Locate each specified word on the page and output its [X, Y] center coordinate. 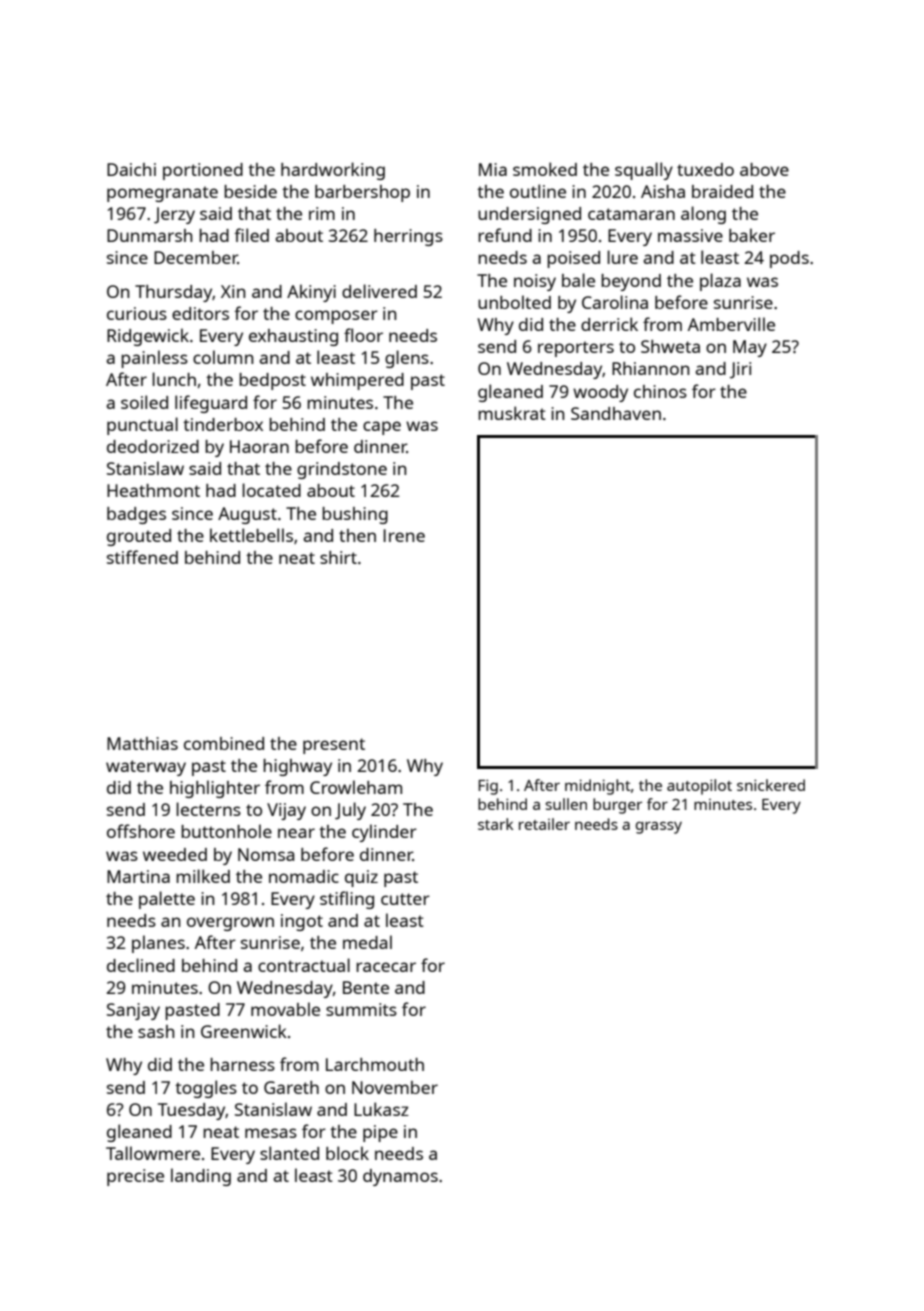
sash [156, 1031]
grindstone [342, 470]
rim [322, 213]
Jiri [740, 370]
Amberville [731, 324]
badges [136, 515]
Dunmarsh [149, 235]
